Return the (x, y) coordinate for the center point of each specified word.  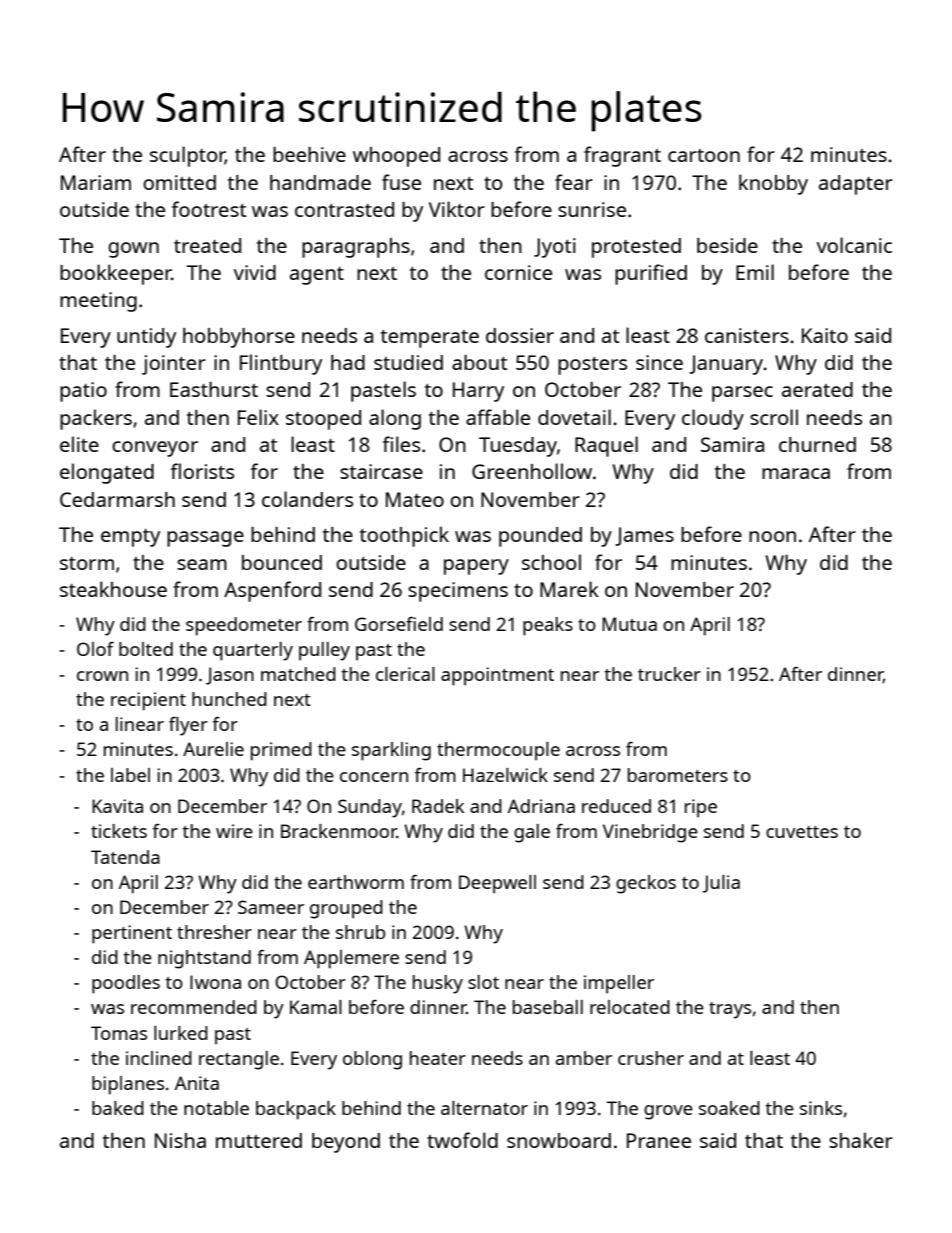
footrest (209, 209)
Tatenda (125, 857)
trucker (669, 674)
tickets (119, 831)
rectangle (239, 1060)
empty (130, 538)
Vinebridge (650, 833)
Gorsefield (399, 623)
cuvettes (802, 832)
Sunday (370, 808)
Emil (755, 272)
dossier (520, 335)
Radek (438, 806)
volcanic (854, 245)
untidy (146, 338)
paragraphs (356, 248)
